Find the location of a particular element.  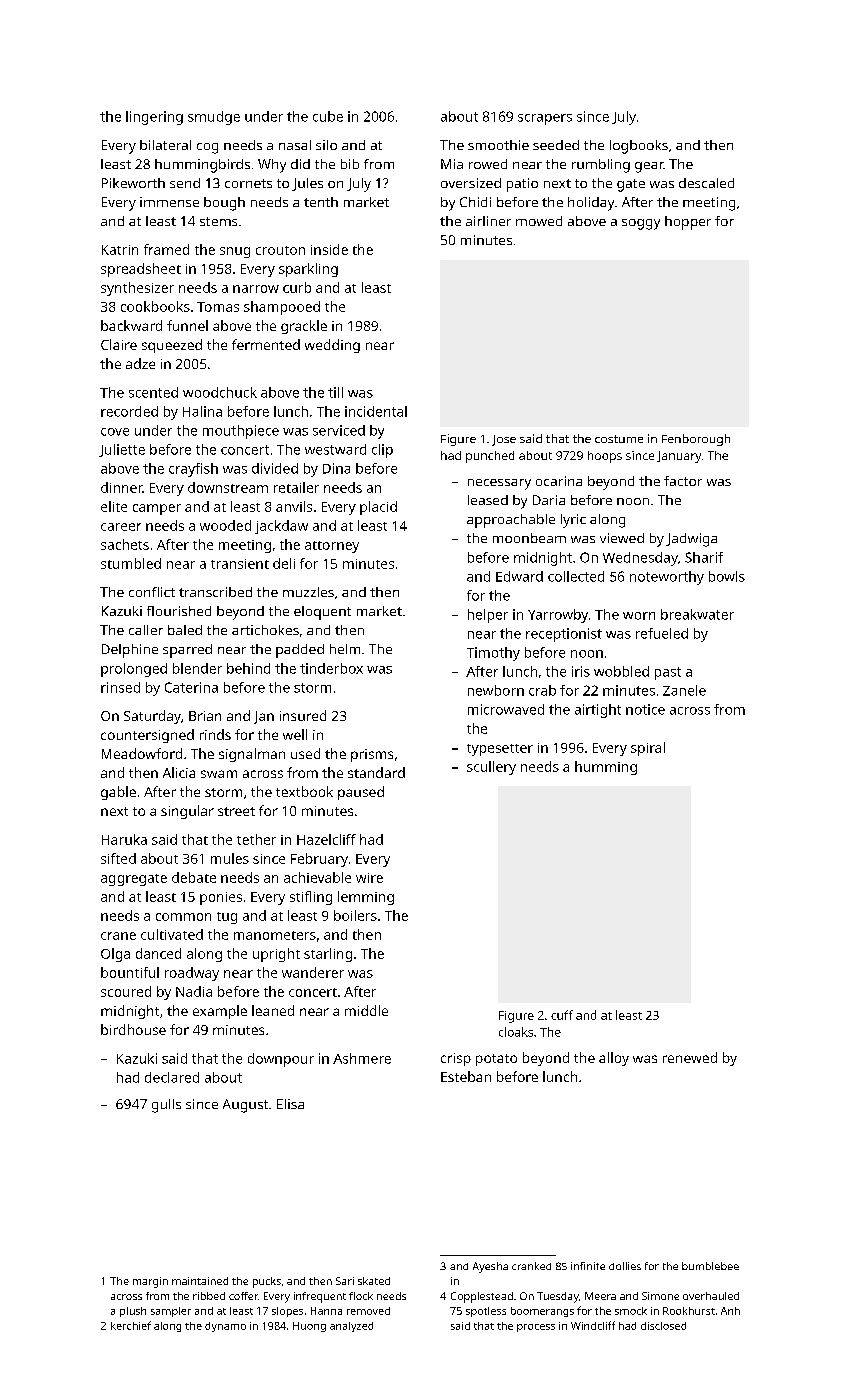

Wednesday is located at coordinates (640, 559).
